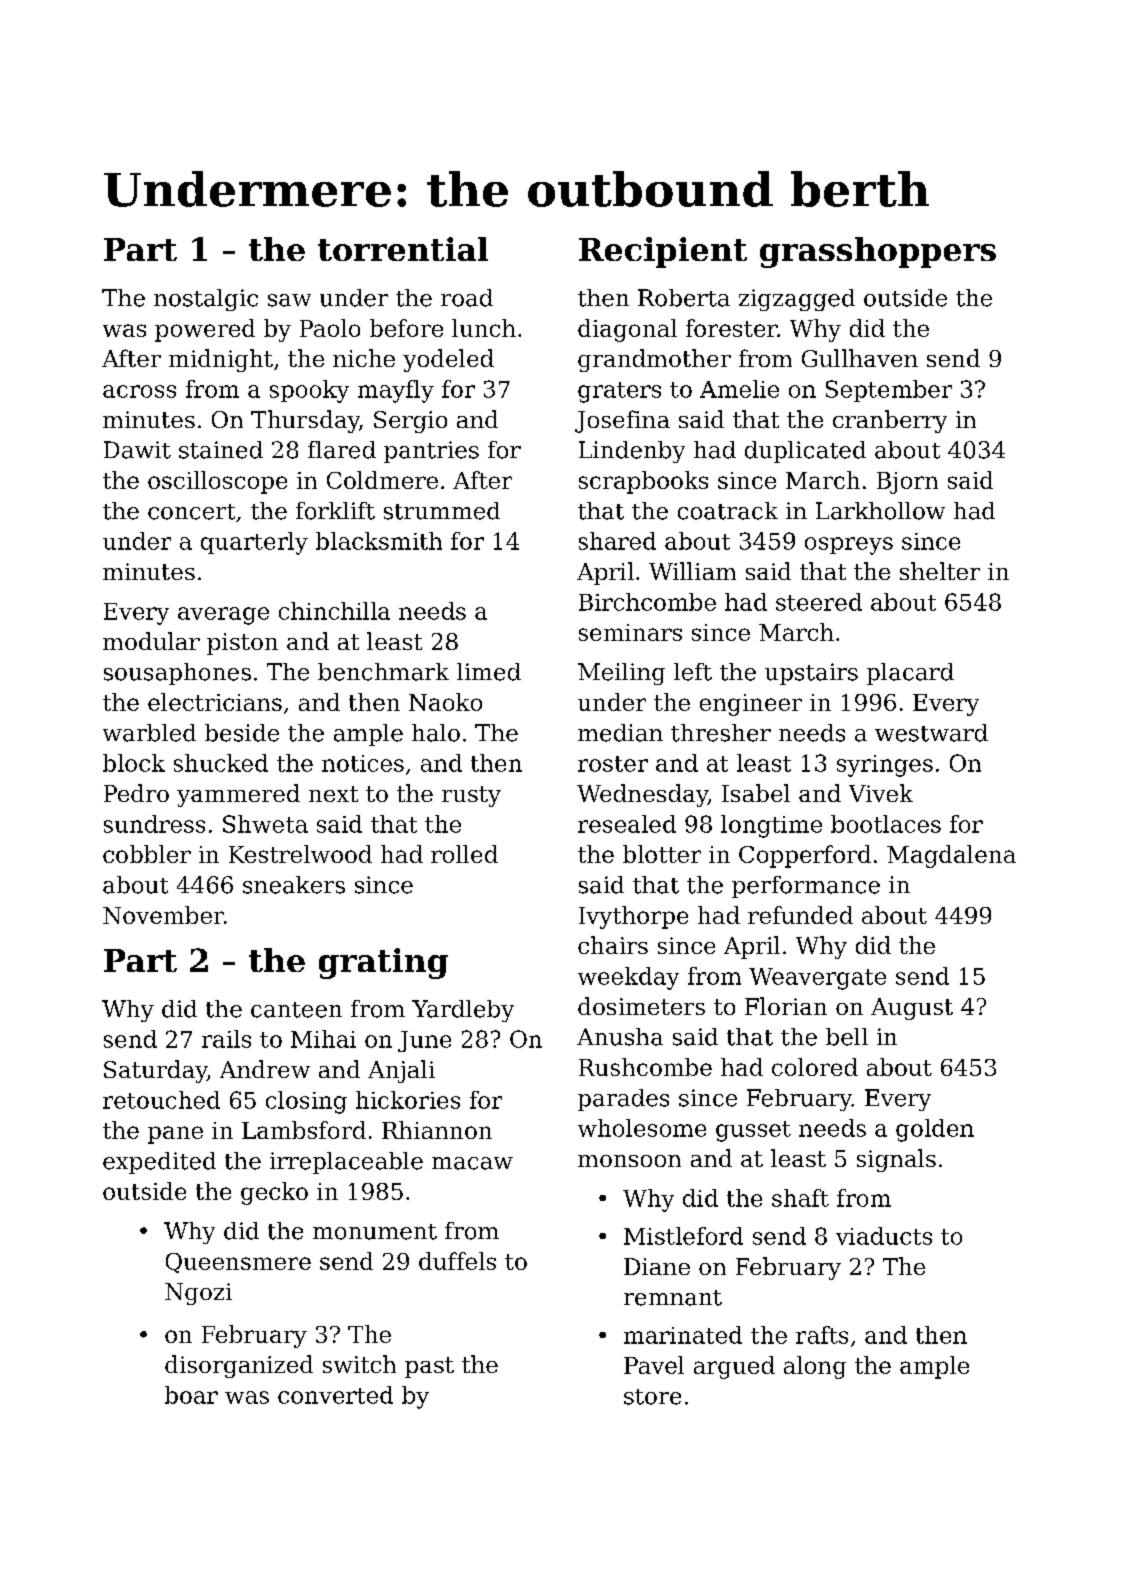  Describe the element at coordinates (815, 1367) in the page. I see `along` at that location.
